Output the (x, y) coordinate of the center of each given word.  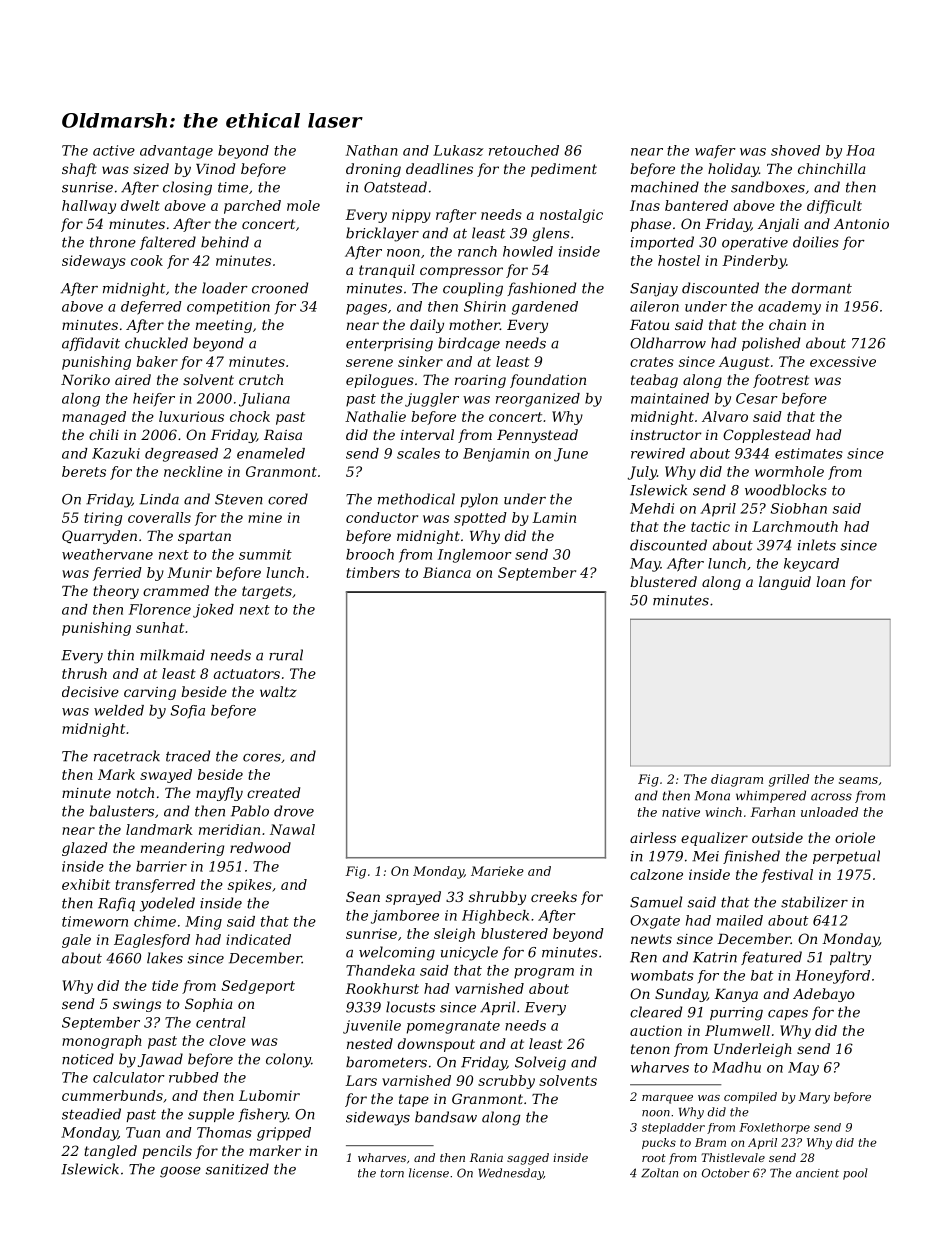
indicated (258, 939)
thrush (84, 673)
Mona (712, 796)
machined (665, 187)
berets (84, 471)
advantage (176, 152)
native (681, 812)
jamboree (405, 917)
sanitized (237, 1169)
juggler (432, 400)
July (642, 473)
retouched (524, 150)
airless (653, 837)
